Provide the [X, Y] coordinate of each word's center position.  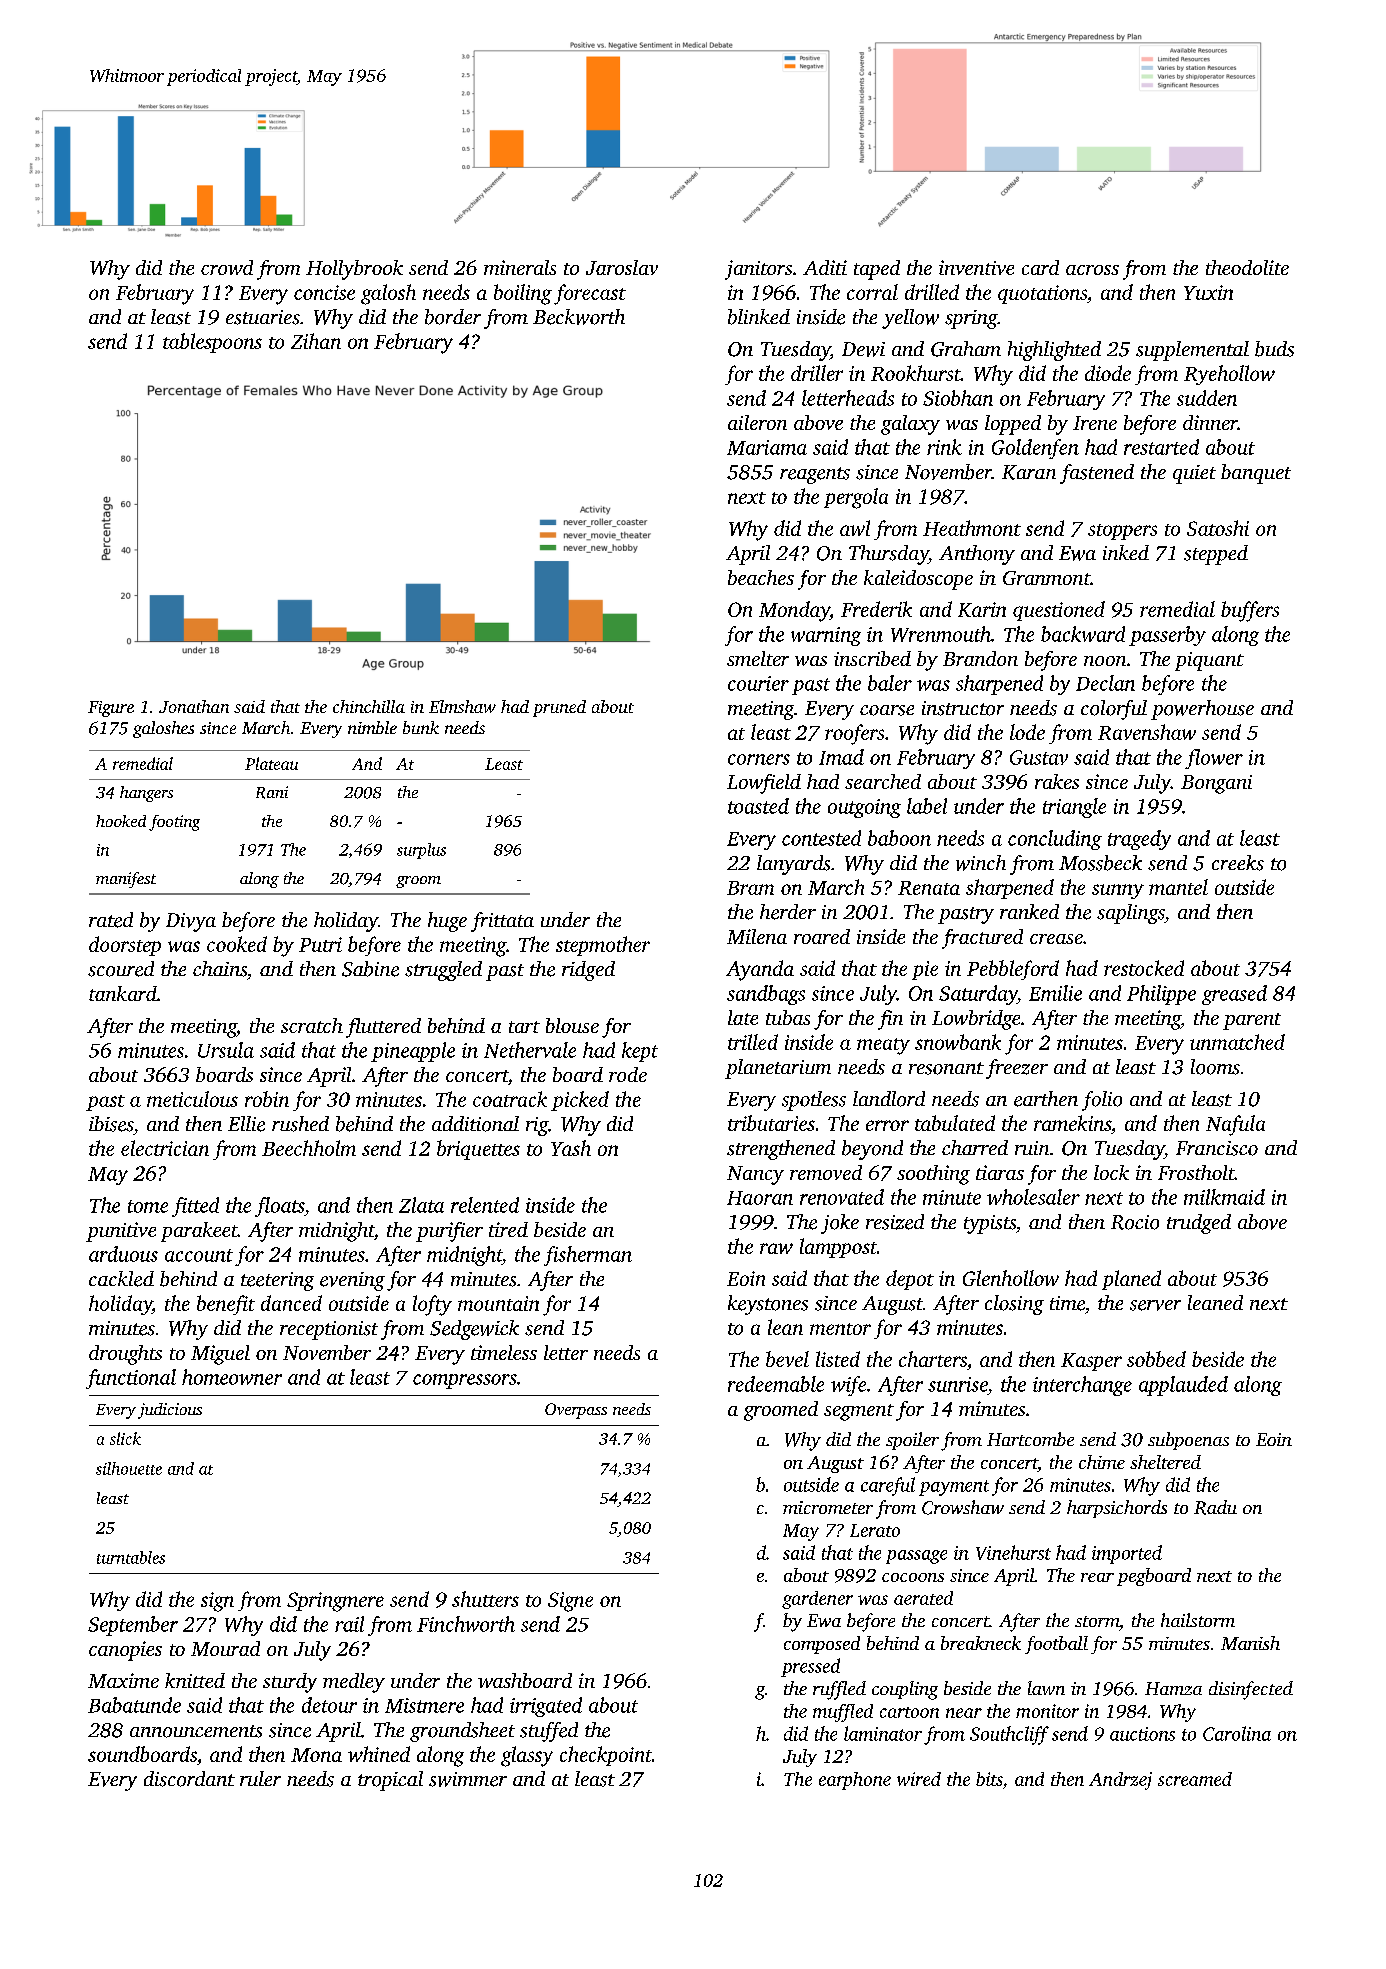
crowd [227, 267]
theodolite [1247, 267]
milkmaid [1224, 1197]
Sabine [370, 969]
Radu [1215, 1507]
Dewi [863, 349]
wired [919, 1779]
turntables [131, 1557]
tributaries [771, 1123]
